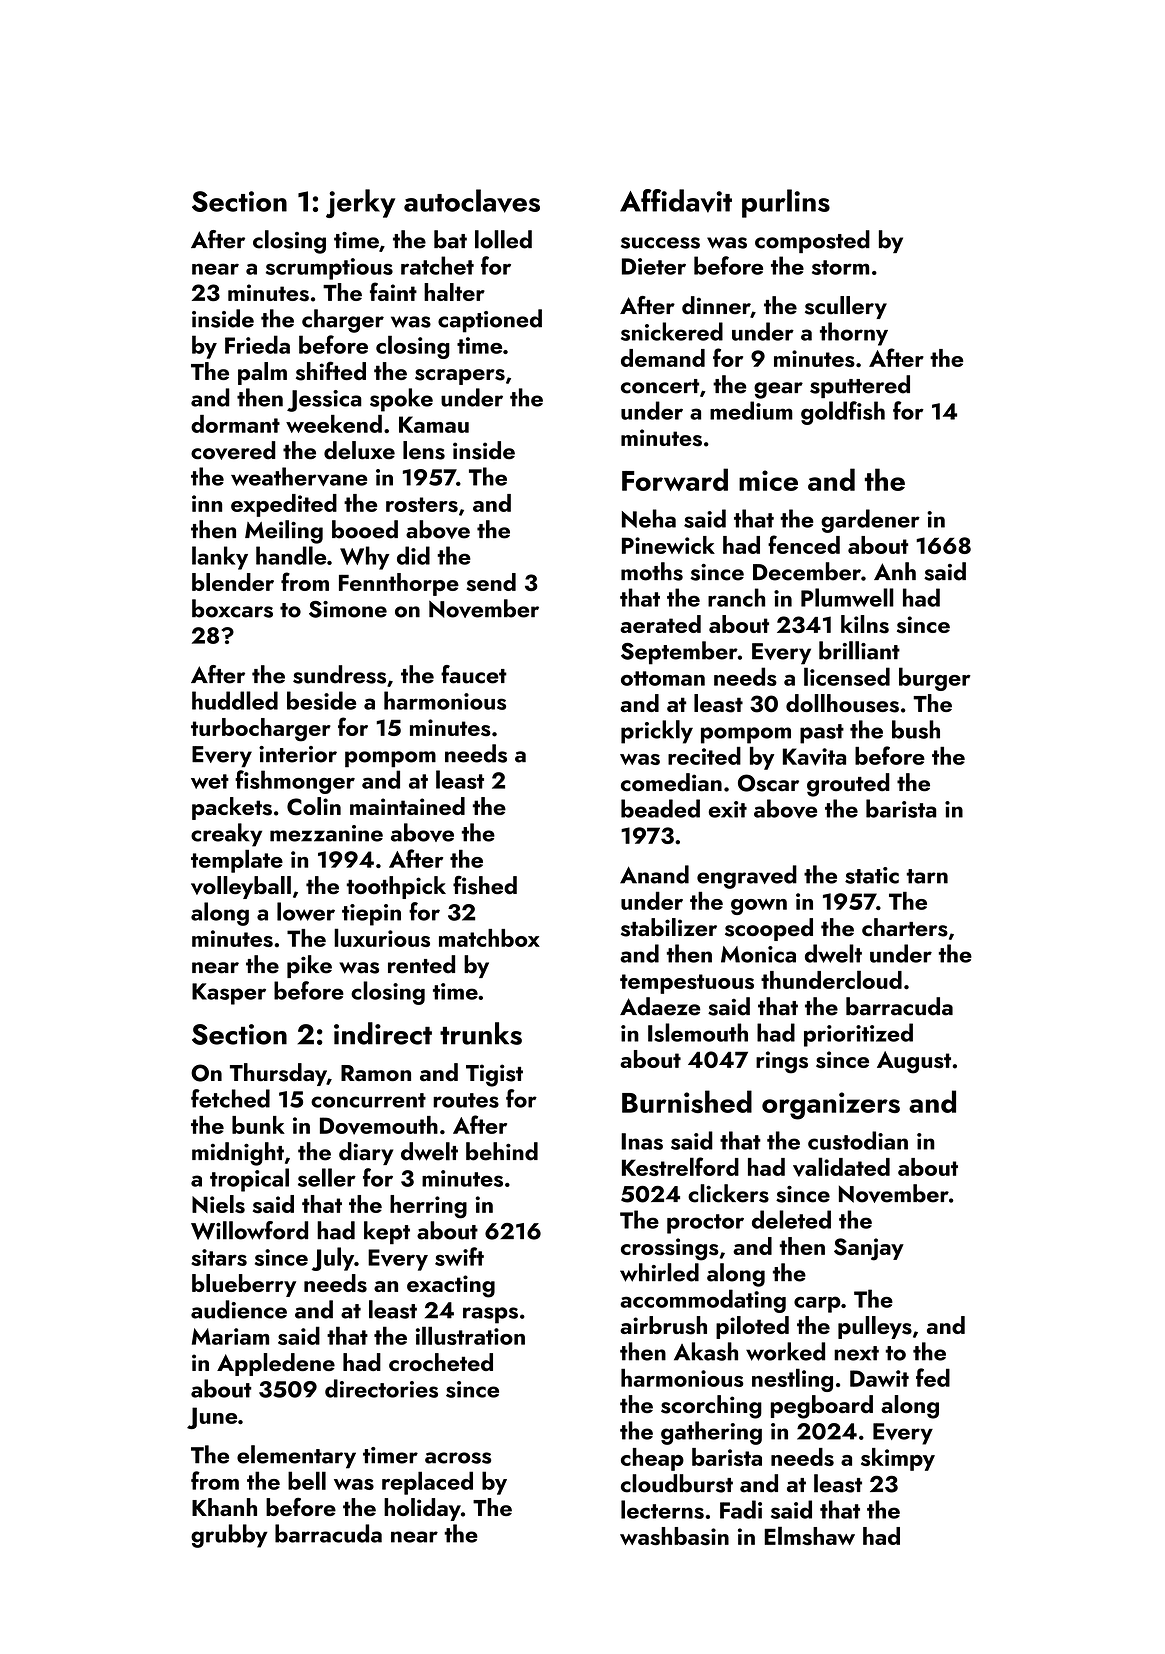 This screenshot has height=1654, width=1165. Describe the element at coordinates (485, 885) in the screenshot. I see `fished` at that location.
